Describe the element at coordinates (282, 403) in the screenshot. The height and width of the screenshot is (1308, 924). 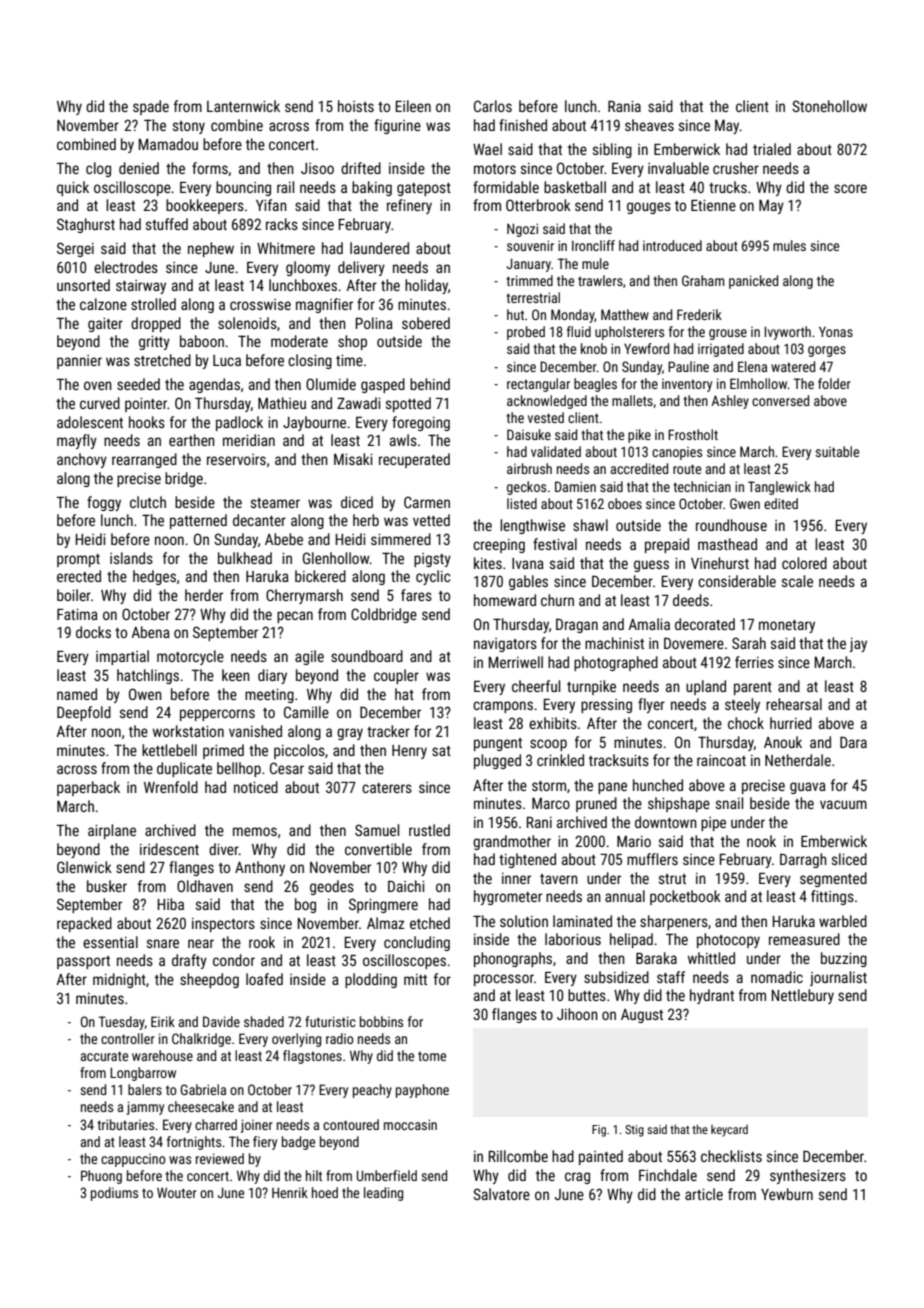
I see `Mathieu` at that location.
